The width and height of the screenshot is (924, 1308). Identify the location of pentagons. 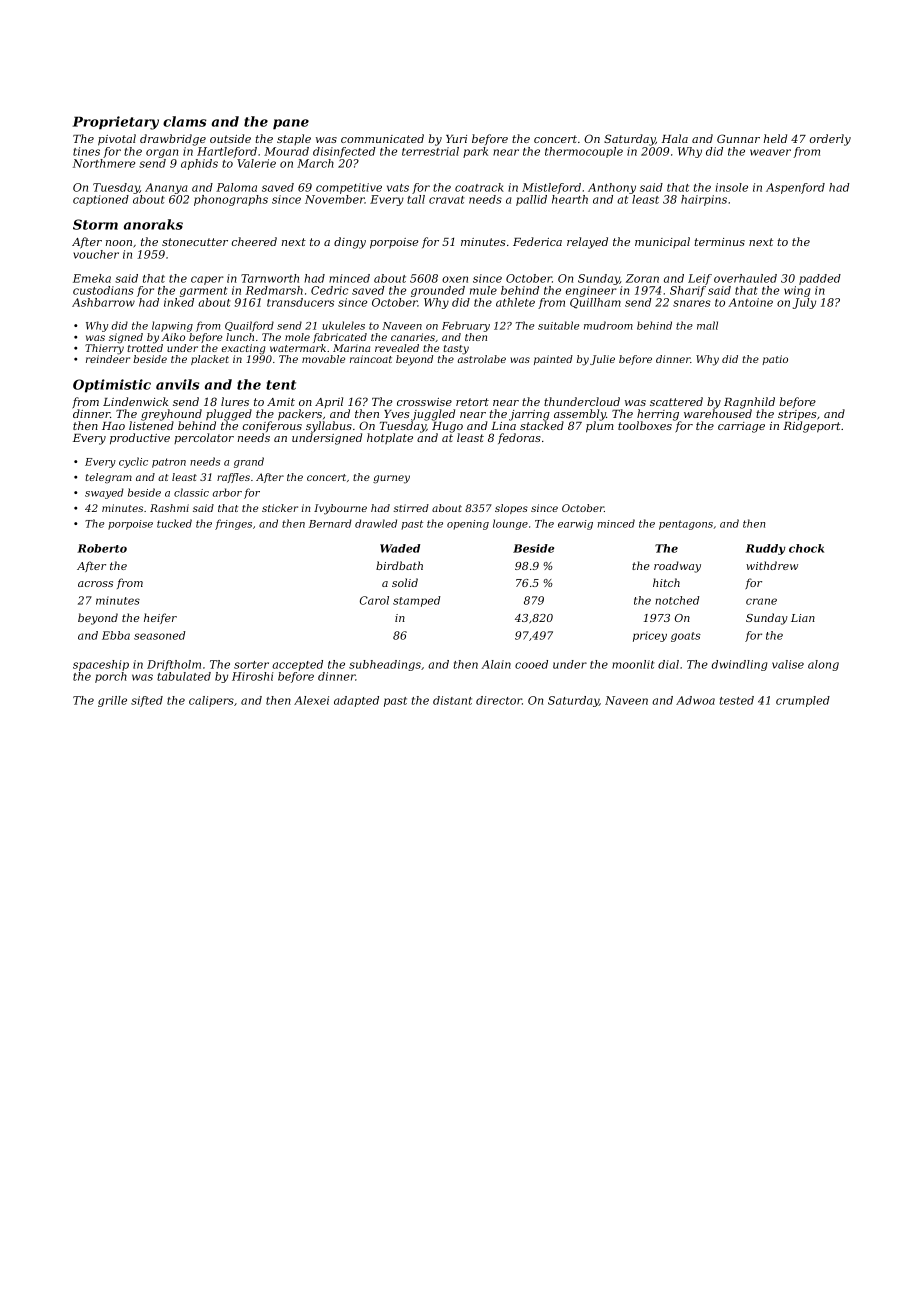
(686, 525).
